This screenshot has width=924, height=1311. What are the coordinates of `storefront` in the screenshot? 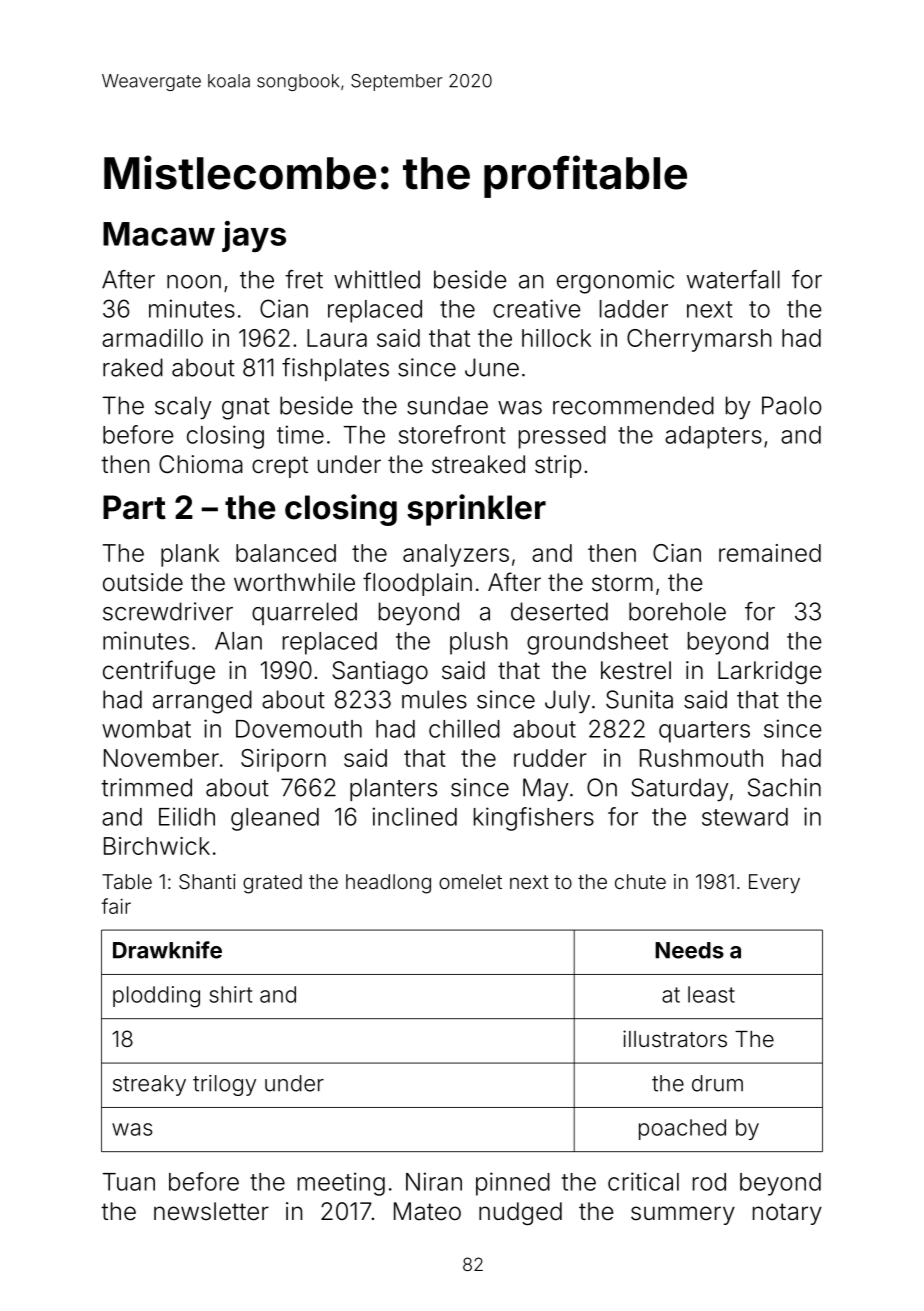 It's located at (452, 434).
